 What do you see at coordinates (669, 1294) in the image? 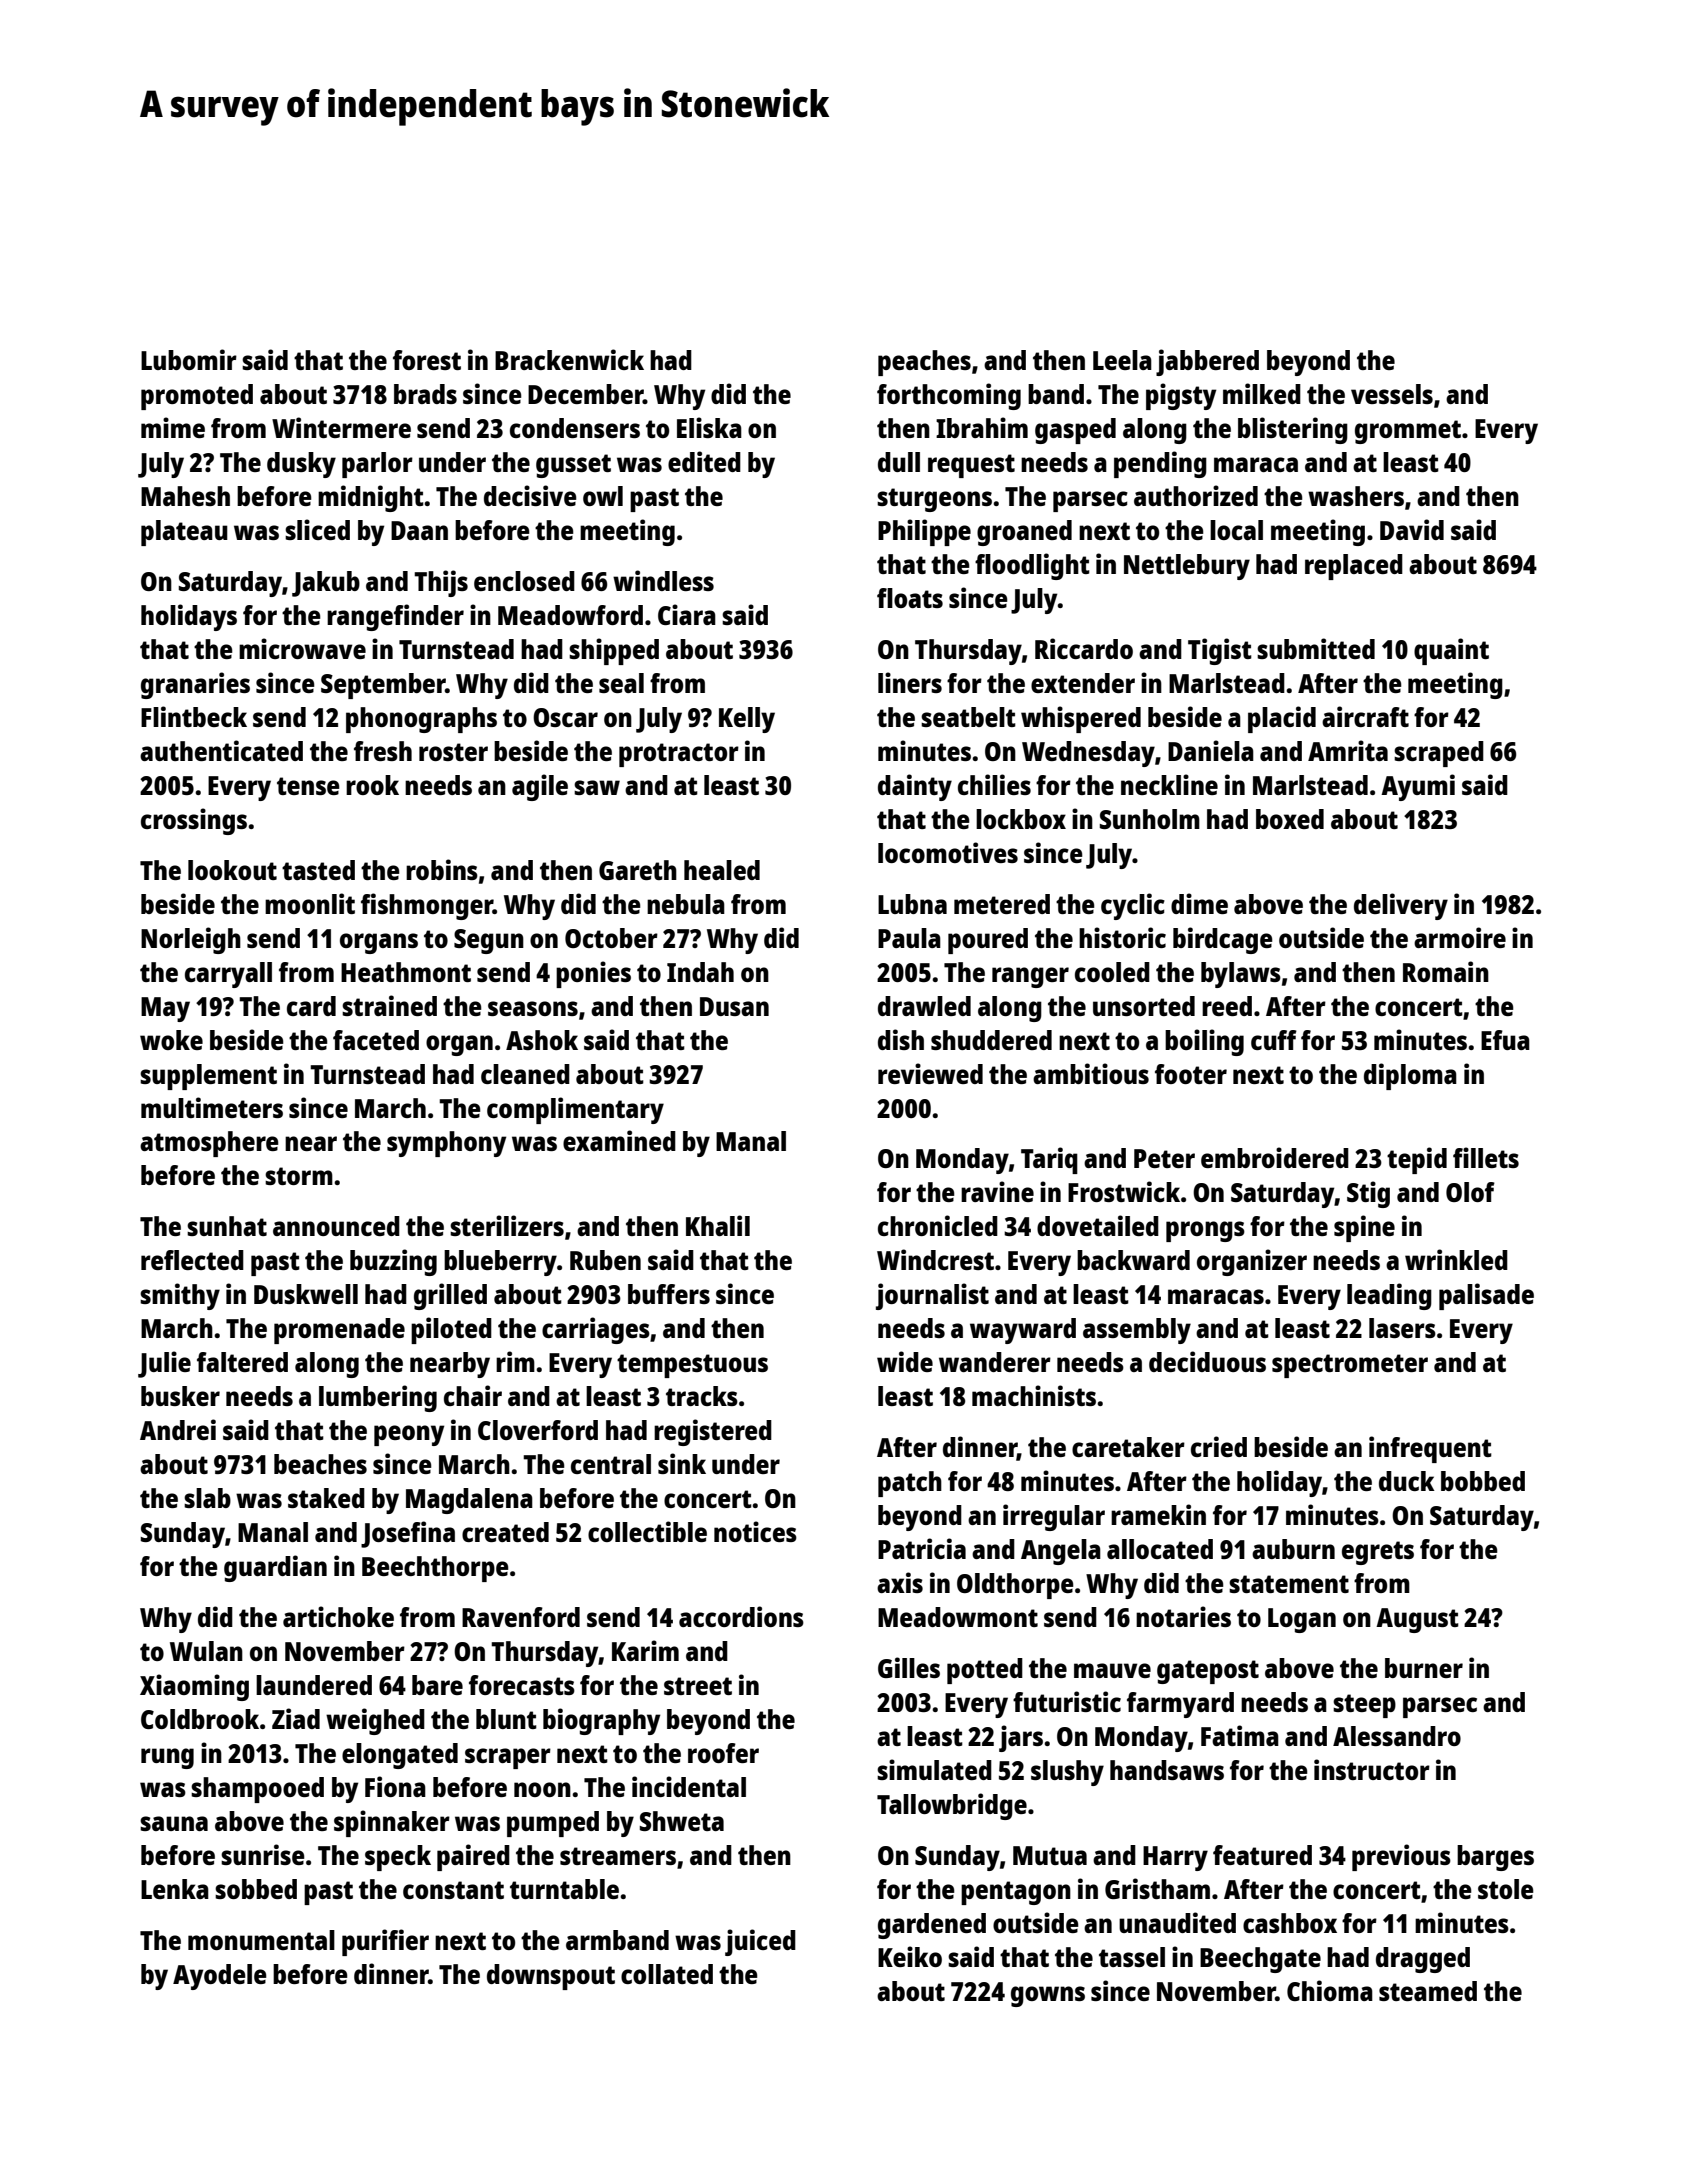
I see `buffers` at bounding box center [669, 1294].
